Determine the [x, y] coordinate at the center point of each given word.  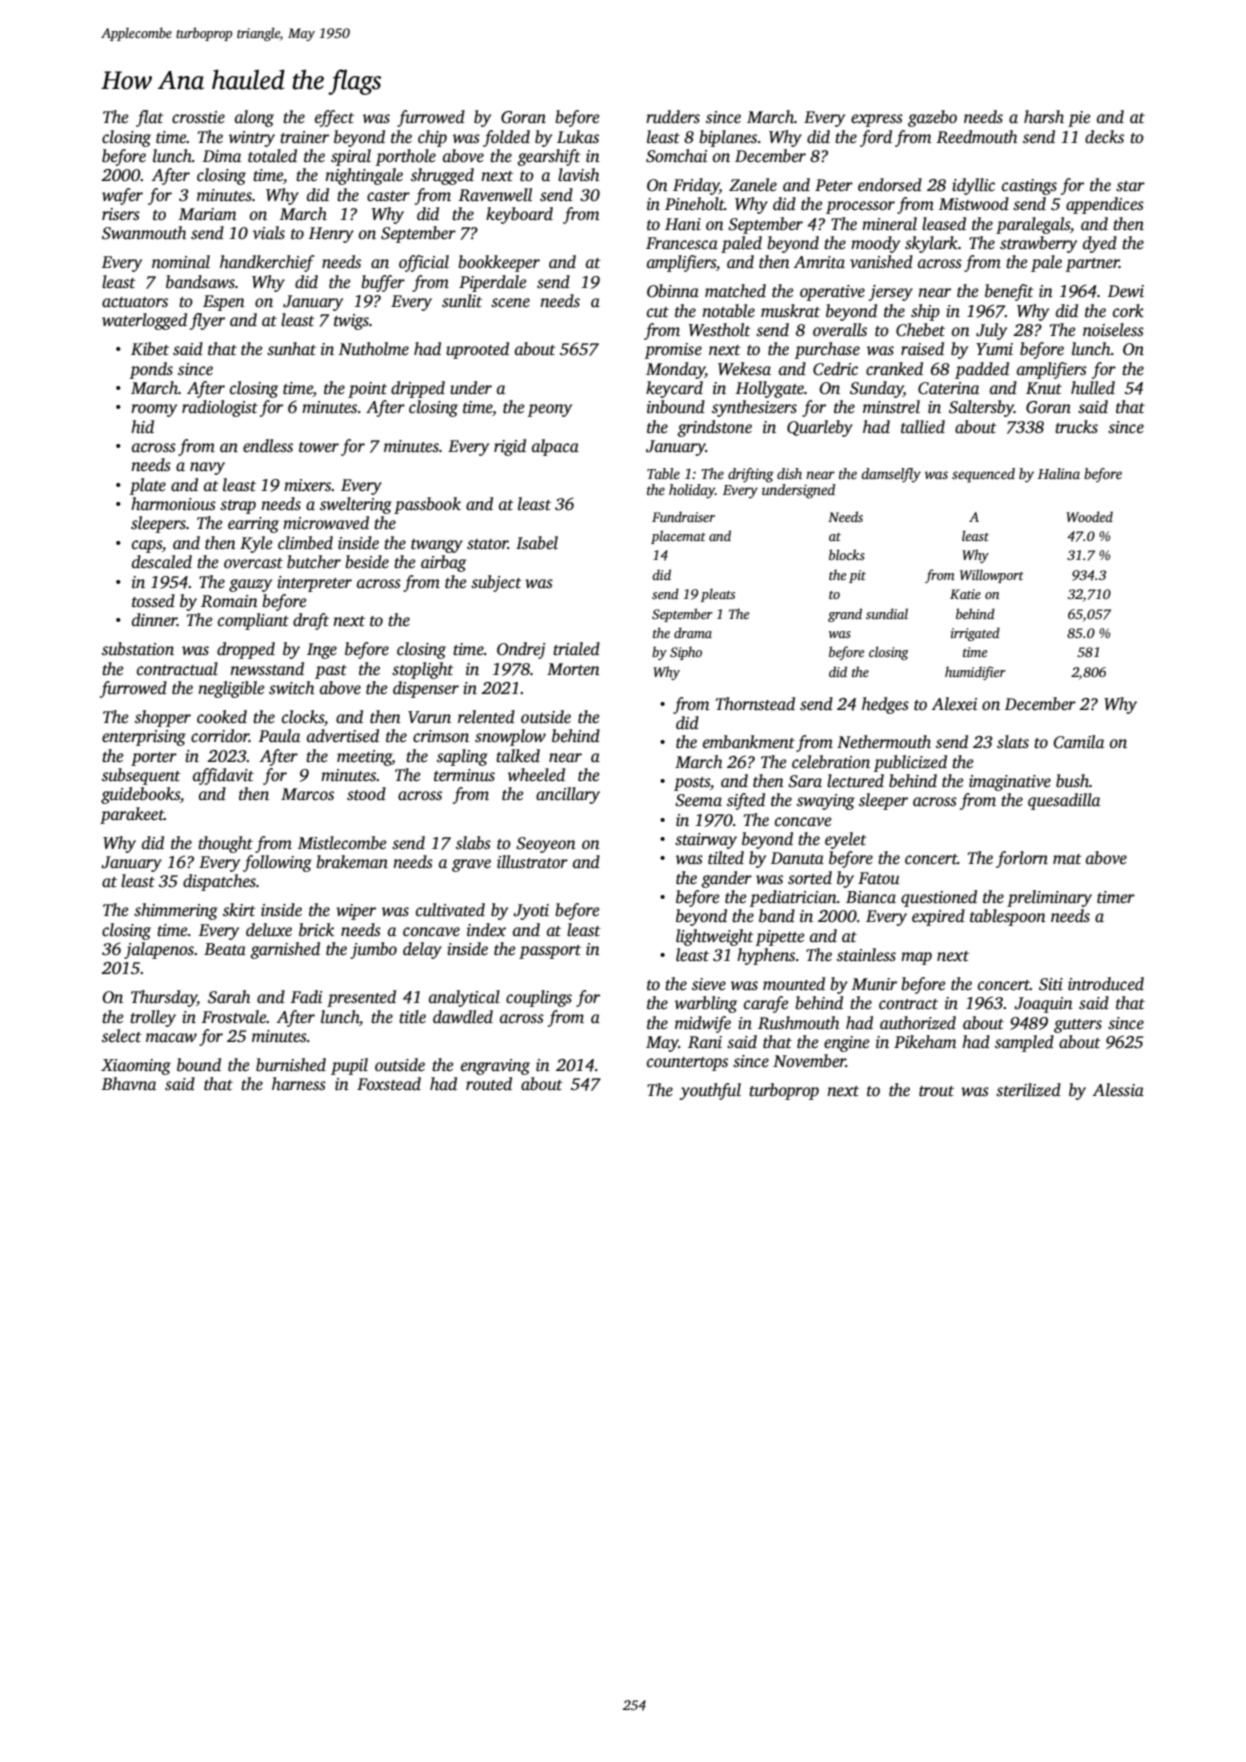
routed [489, 1084]
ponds [151, 370]
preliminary [1049, 898]
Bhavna [129, 1083]
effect [334, 118]
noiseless [1113, 330]
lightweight [715, 937]
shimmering [176, 911]
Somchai [676, 156]
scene [510, 303]
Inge [322, 651]
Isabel [537, 543]
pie [1079, 119]
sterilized [1028, 1090]
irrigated [975, 634]
